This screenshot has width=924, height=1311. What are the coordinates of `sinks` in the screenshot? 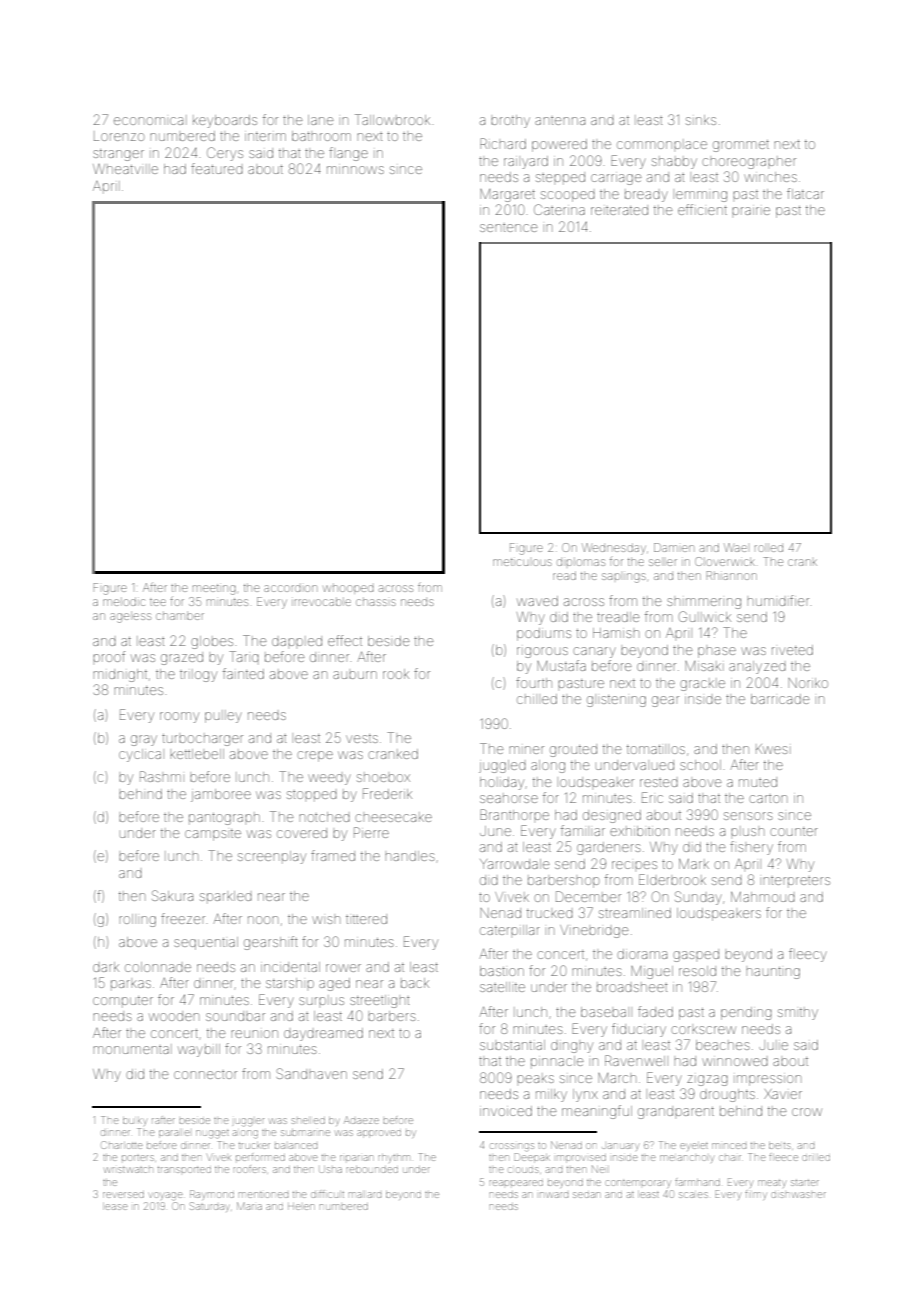 It's located at (701, 120).
